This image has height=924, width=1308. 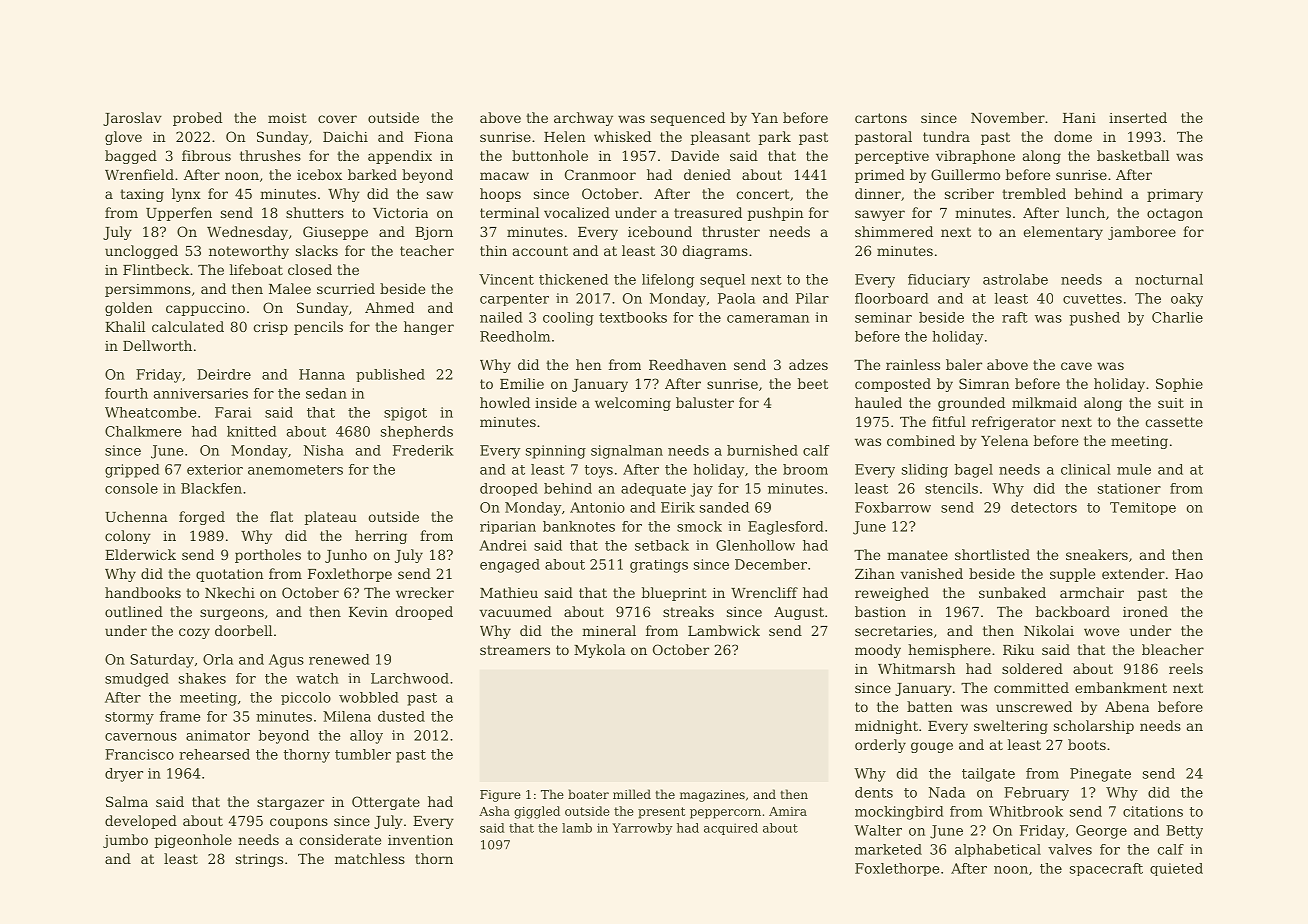 What do you see at coordinates (659, 566) in the image?
I see `gratings` at bounding box center [659, 566].
